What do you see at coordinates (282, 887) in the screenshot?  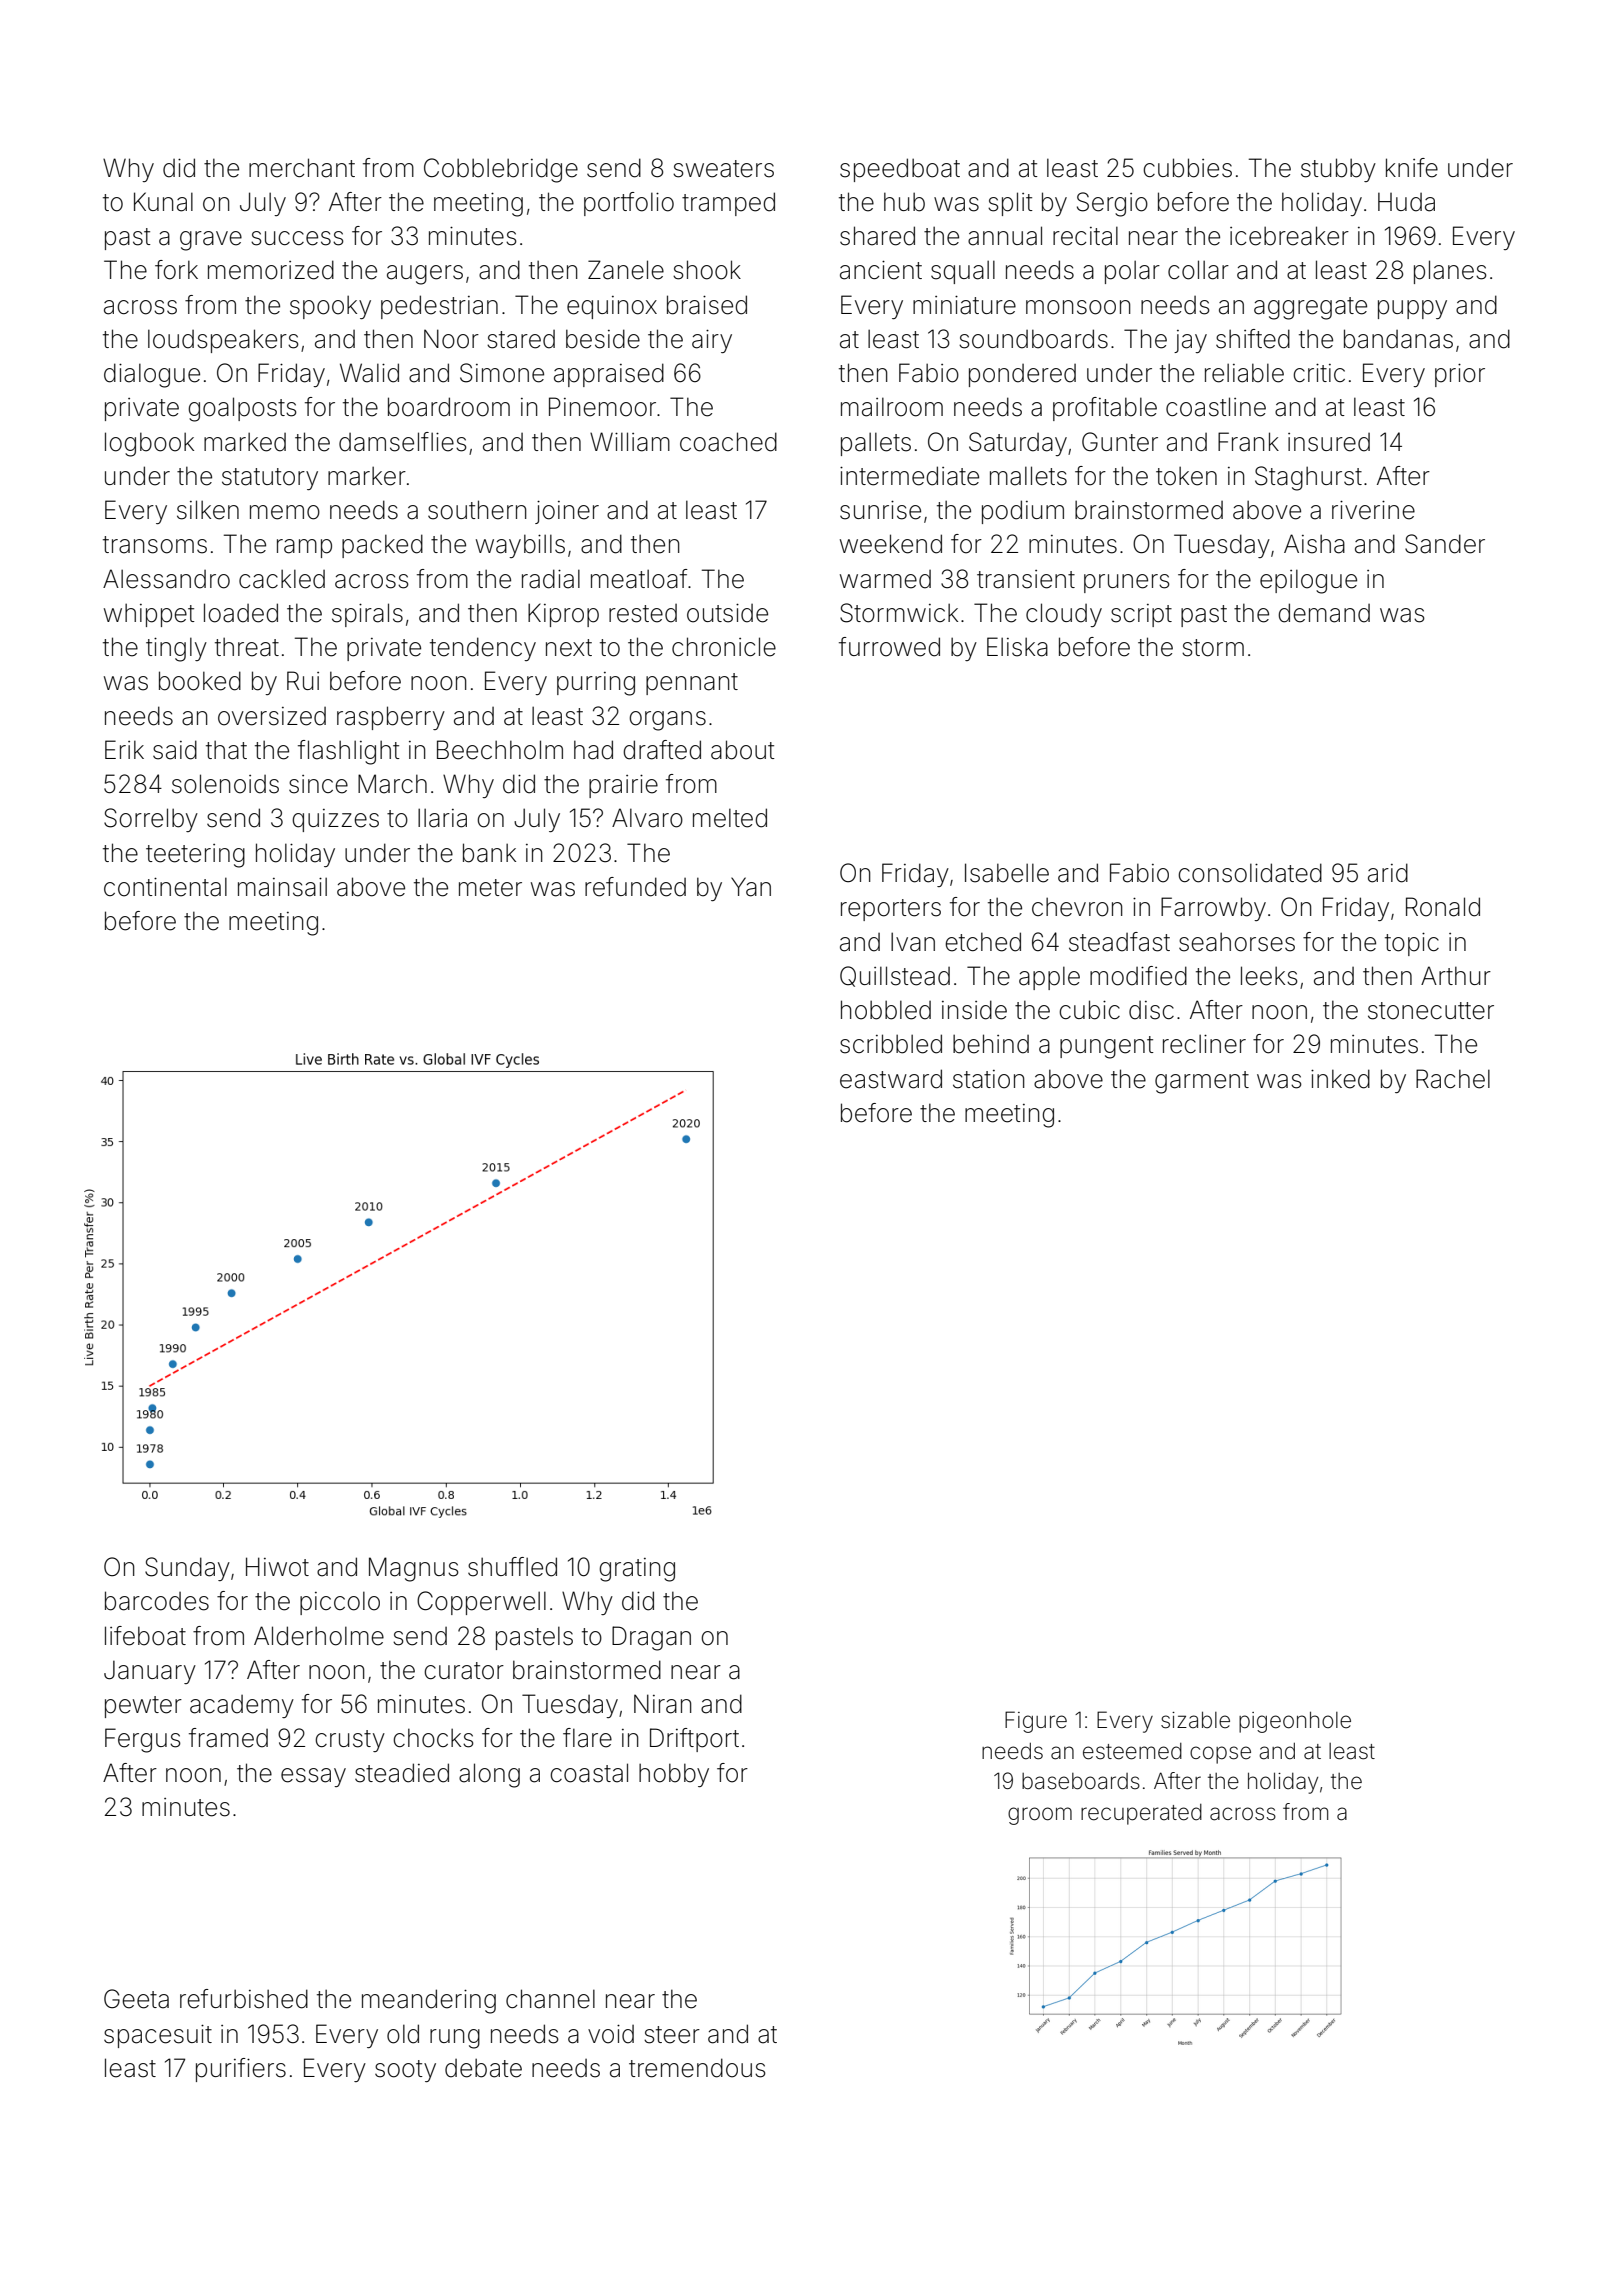 I see `mainsail` at bounding box center [282, 887].
